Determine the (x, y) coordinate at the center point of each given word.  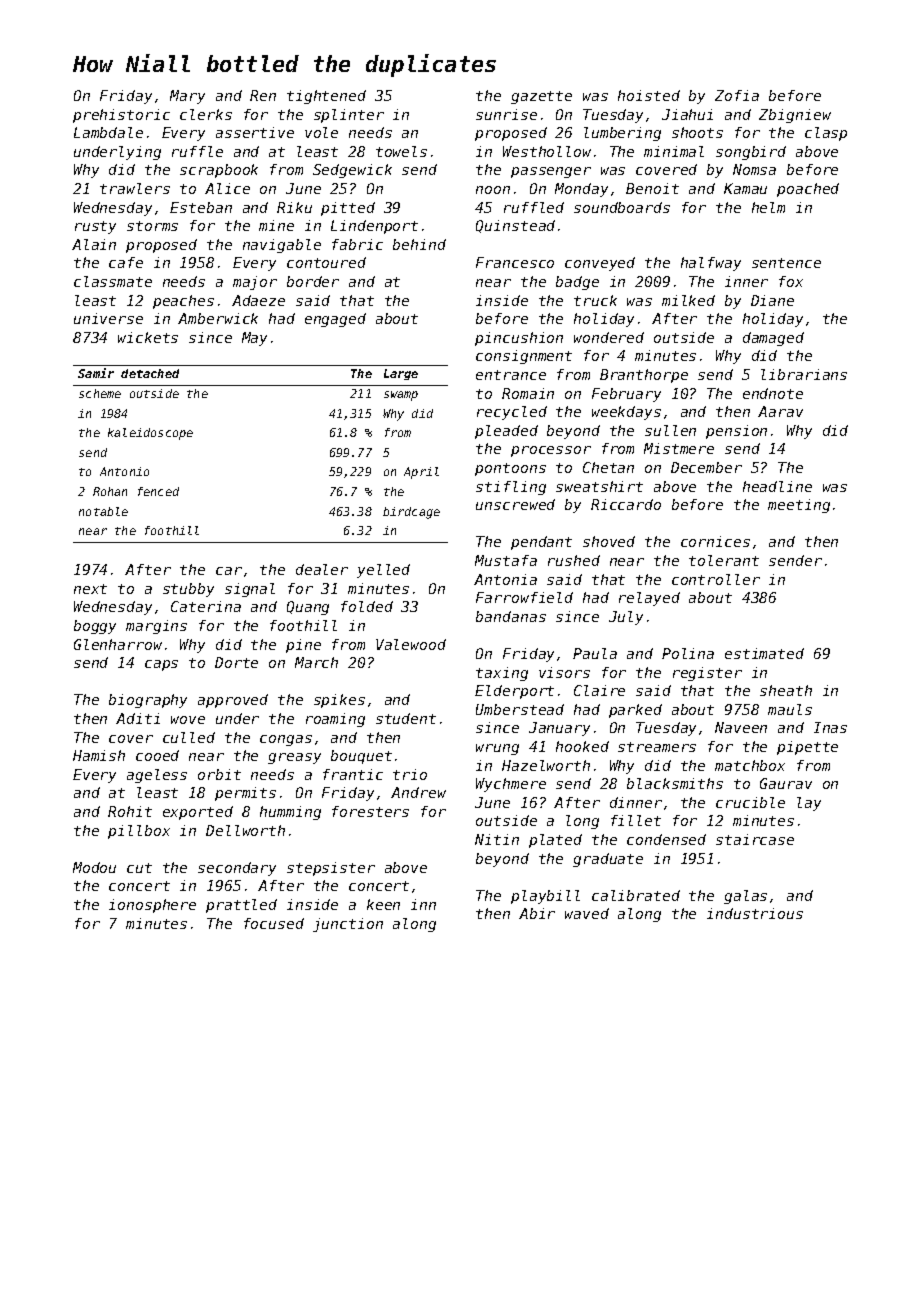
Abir (537, 913)
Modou (94, 867)
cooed (157, 755)
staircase (755, 839)
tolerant (724, 560)
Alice (227, 188)
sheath (786, 690)
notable (103, 511)
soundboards (622, 207)
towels (401, 151)
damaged (773, 339)
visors (564, 672)
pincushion (519, 339)
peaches (183, 302)
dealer (322, 569)
